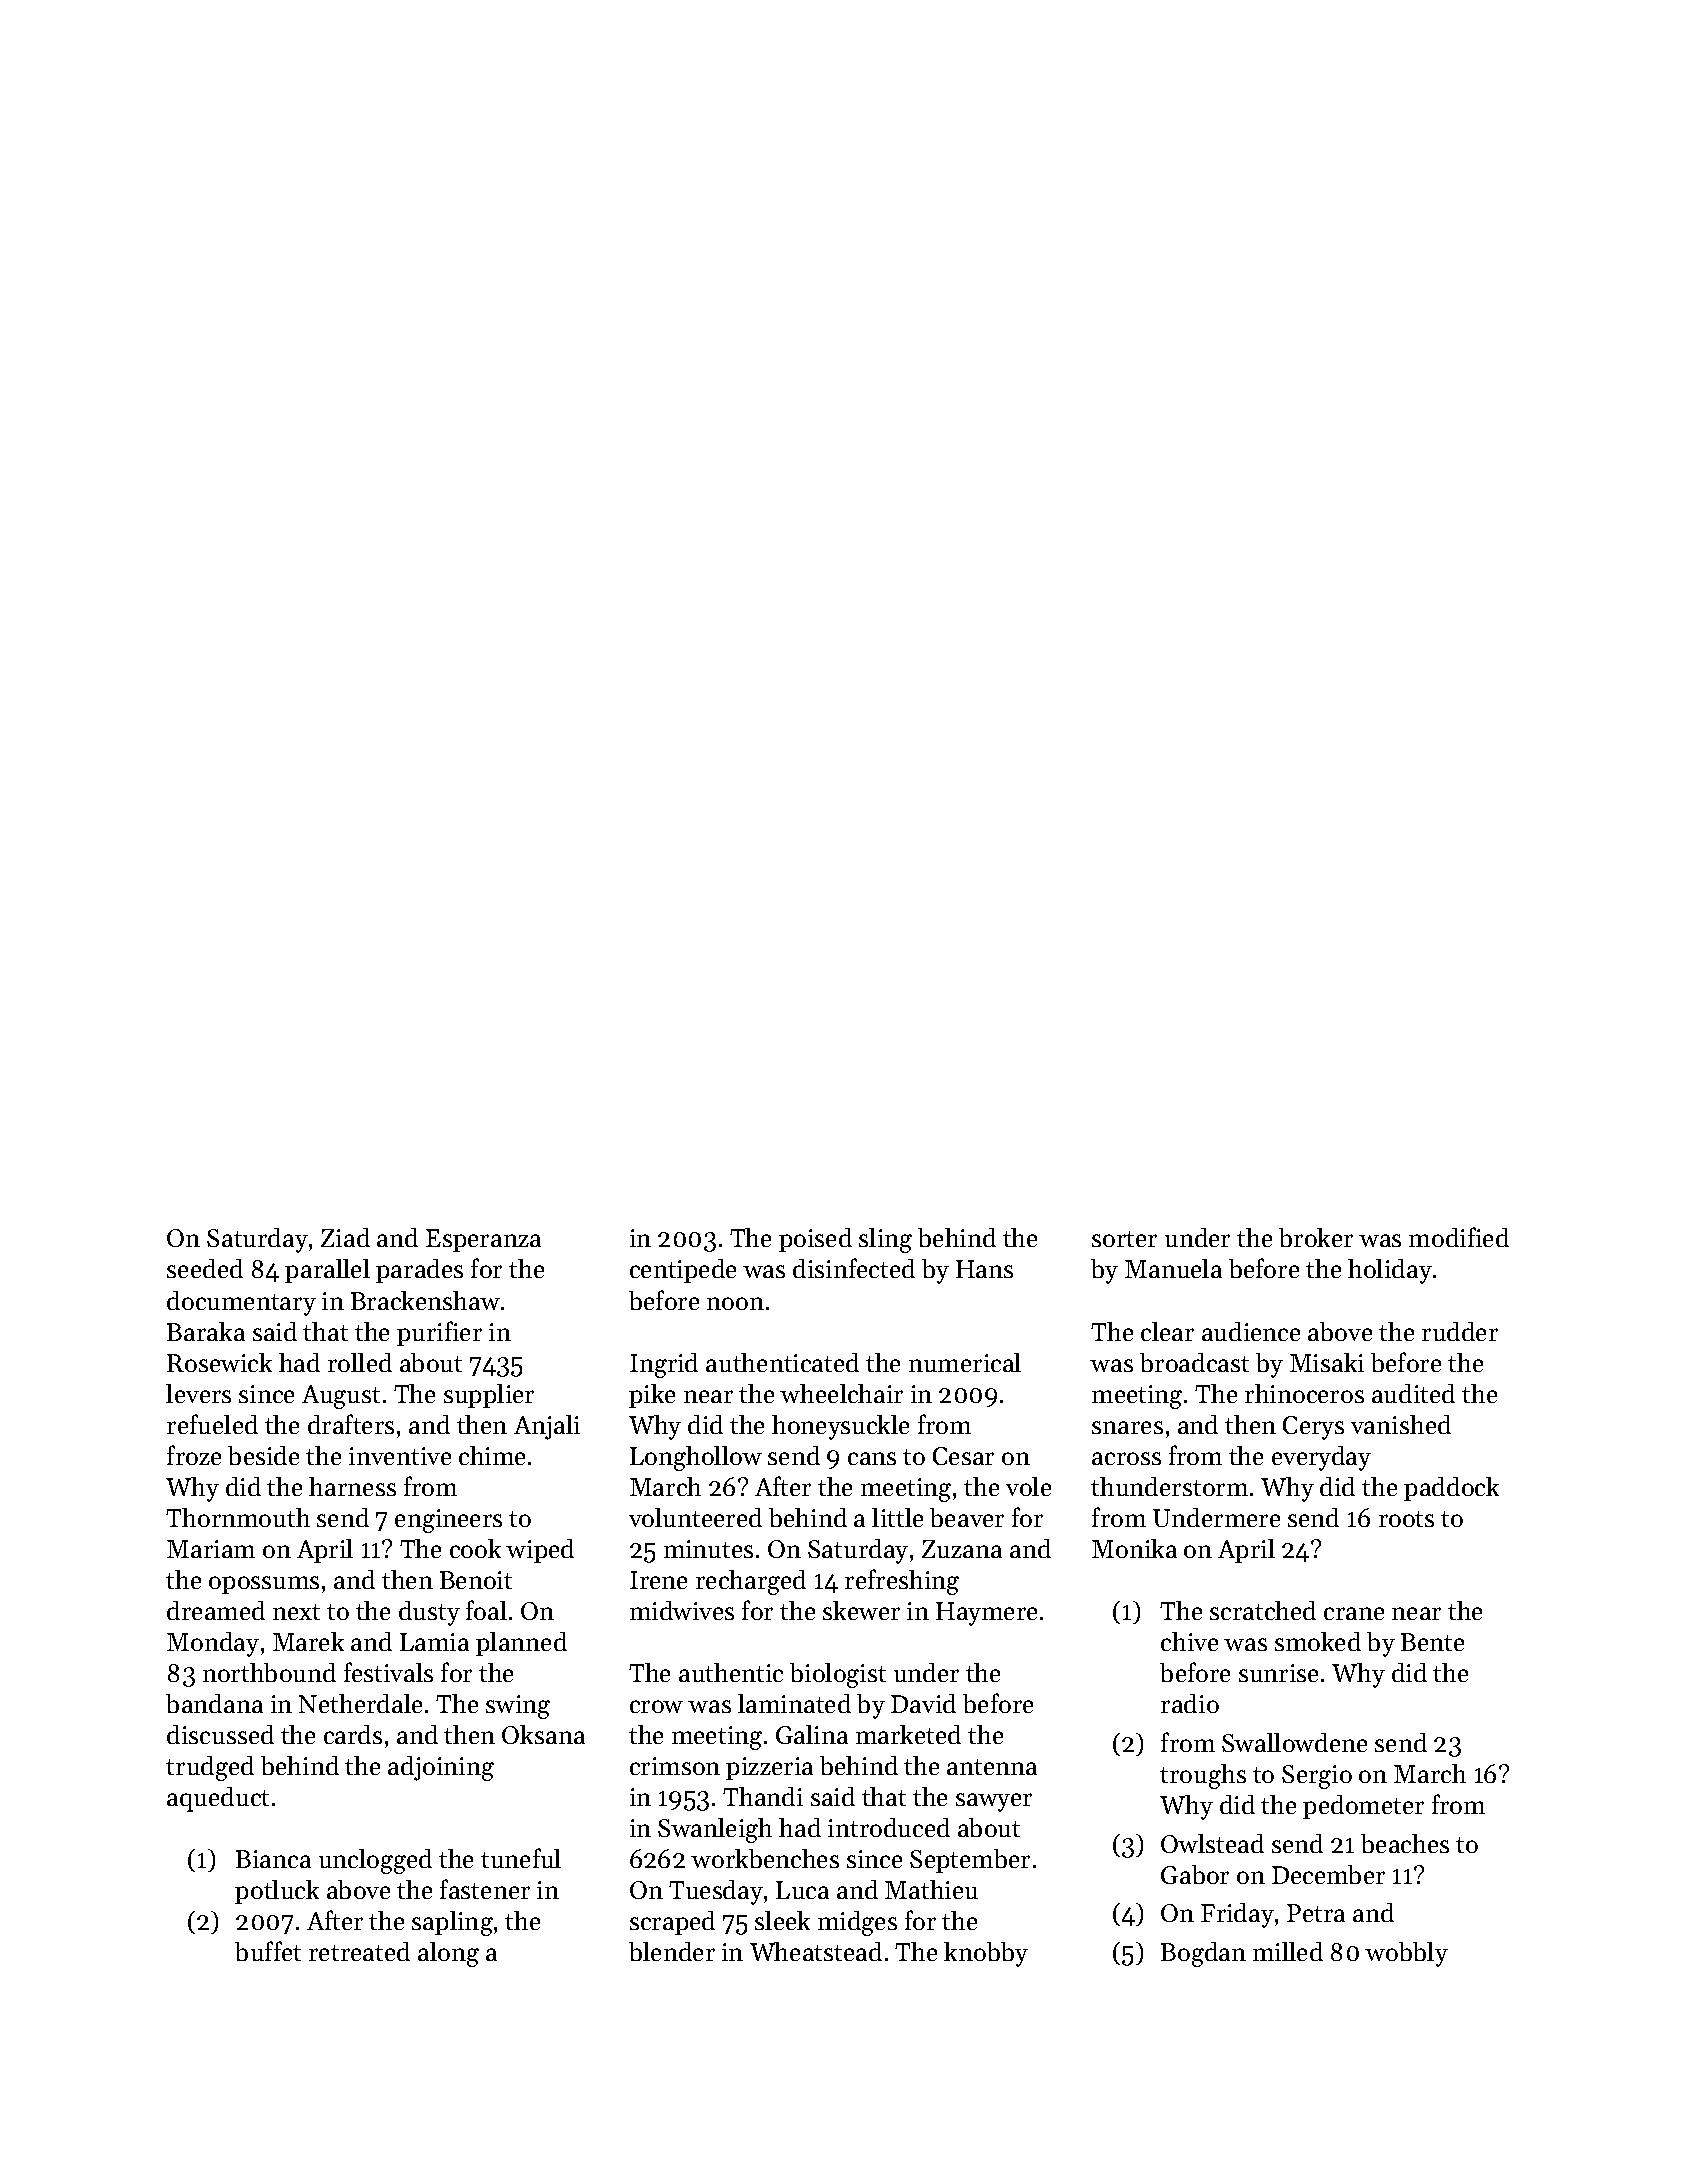 This image has width=1683, height=2178. I want to click on adjoining, so click(441, 1768).
